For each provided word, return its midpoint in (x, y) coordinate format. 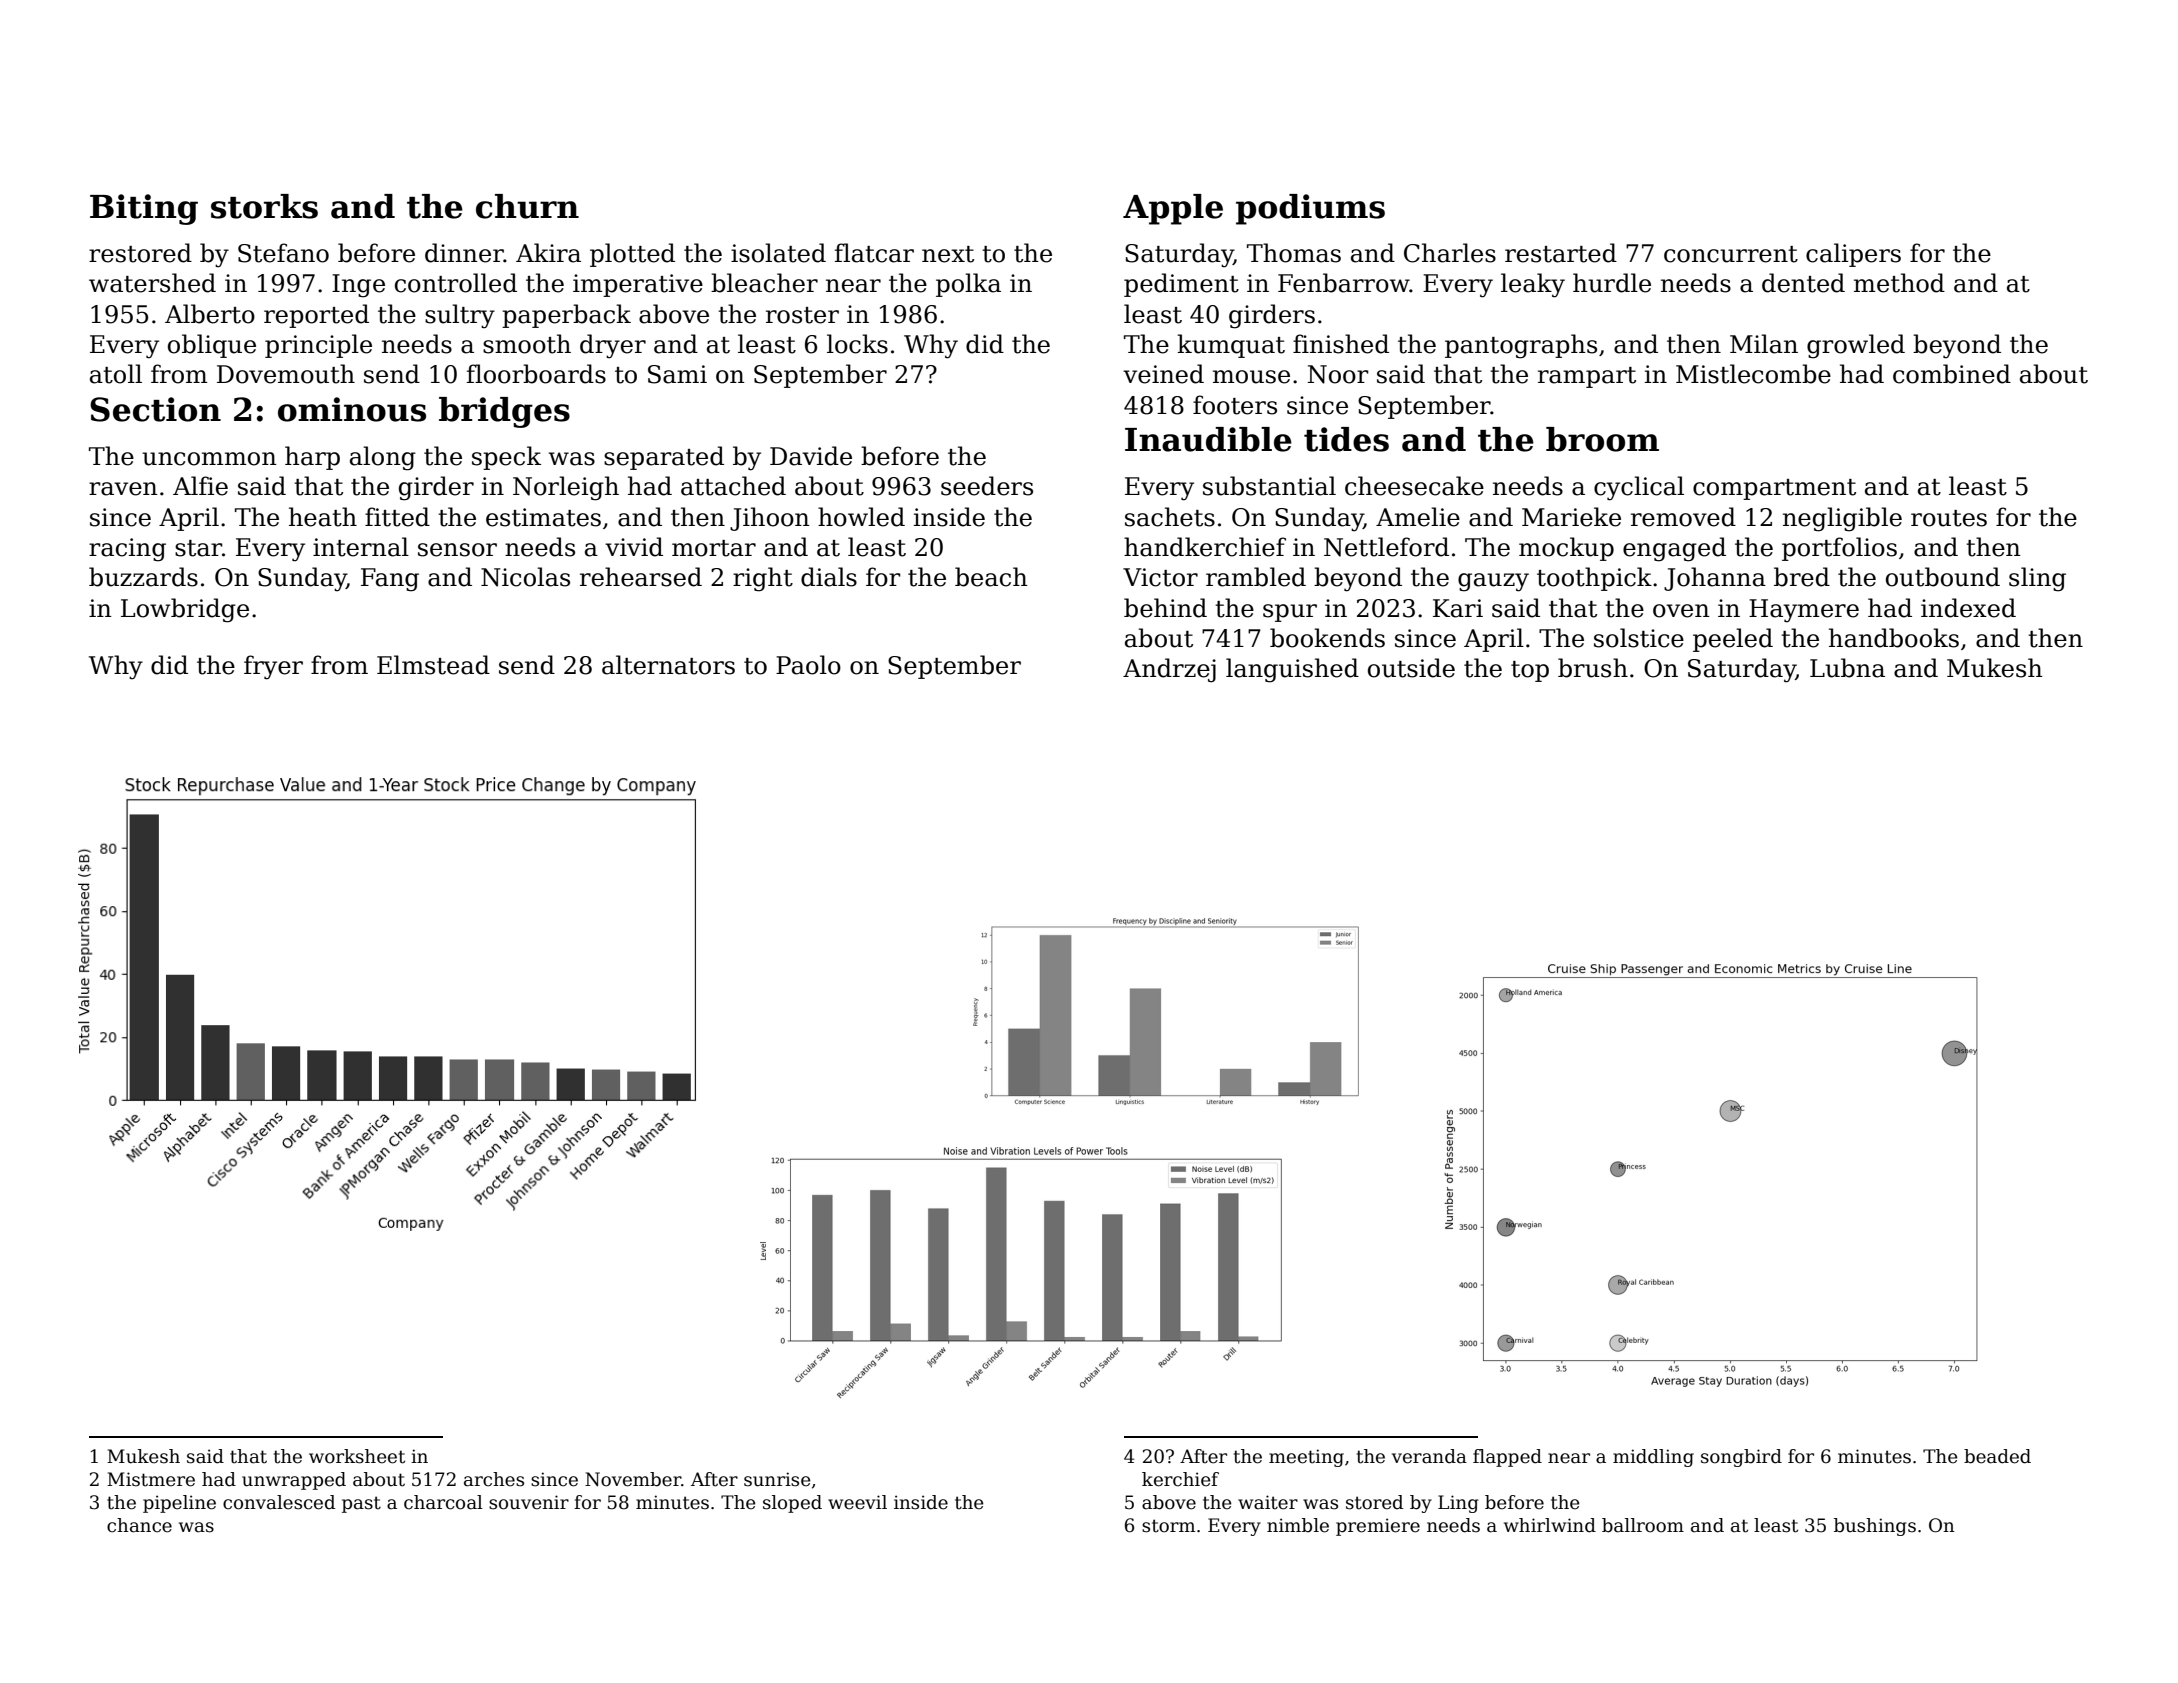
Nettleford (1386, 547)
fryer (273, 667)
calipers (1853, 255)
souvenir (529, 1502)
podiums (1310, 209)
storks (264, 206)
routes (1949, 518)
